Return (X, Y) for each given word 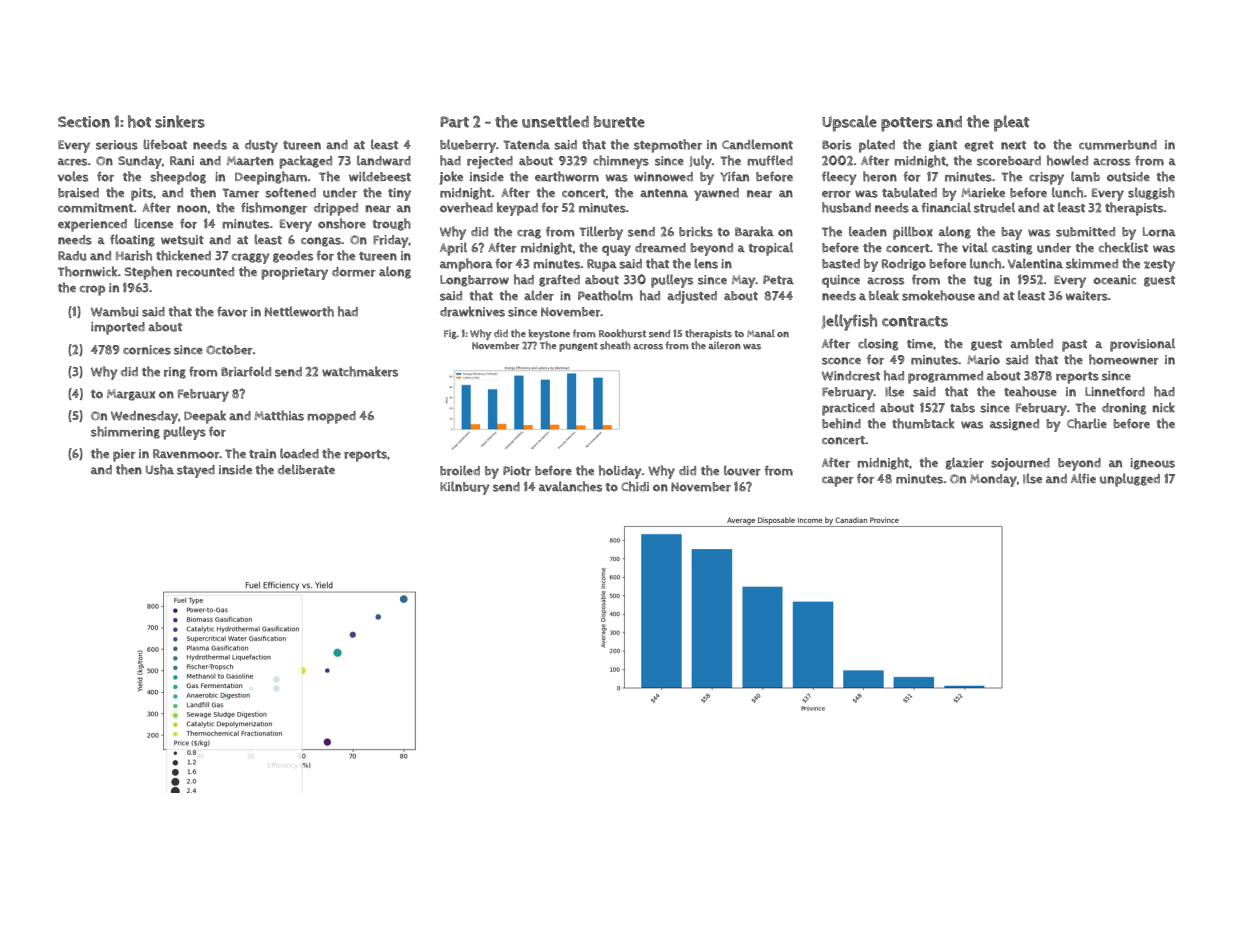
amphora (466, 265)
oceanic (1114, 280)
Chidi (635, 486)
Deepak (205, 417)
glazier (965, 463)
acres (72, 162)
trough (391, 224)
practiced (848, 409)
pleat (1011, 123)
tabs (962, 408)
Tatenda (526, 144)
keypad (517, 209)
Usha (160, 469)
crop (92, 290)
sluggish (1151, 193)
